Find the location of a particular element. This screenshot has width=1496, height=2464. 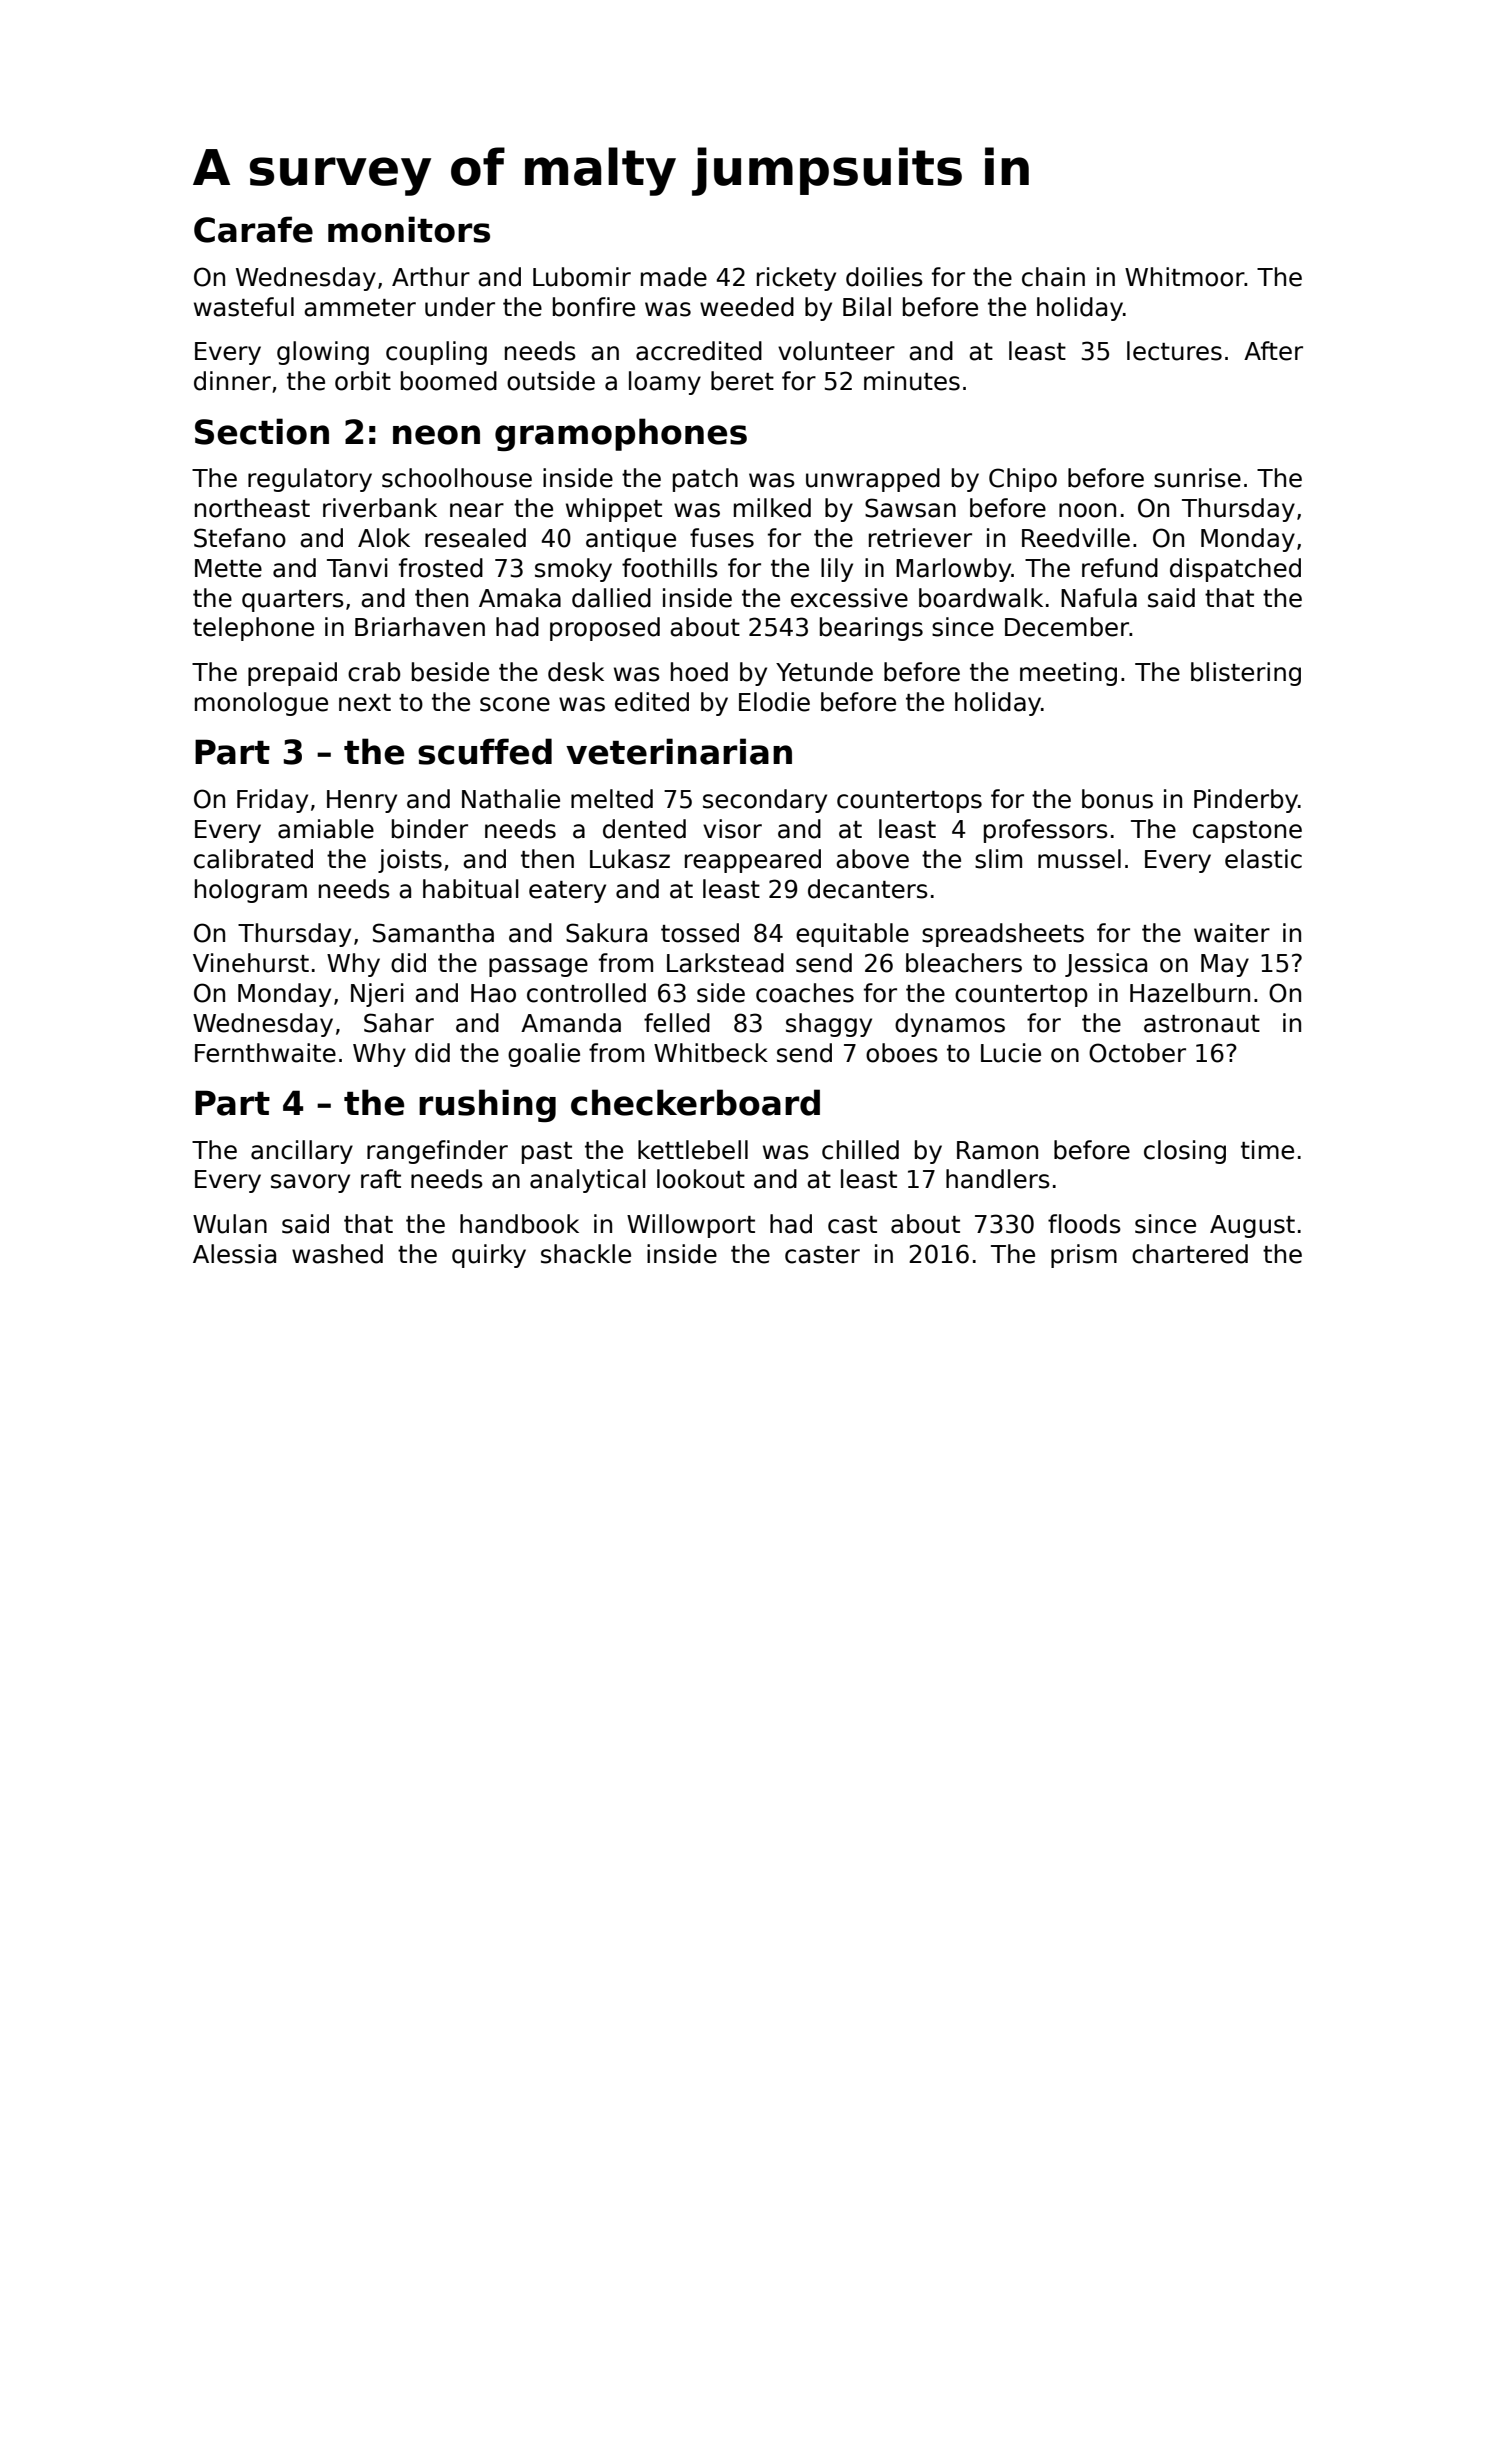

prism is located at coordinates (1084, 1256).
